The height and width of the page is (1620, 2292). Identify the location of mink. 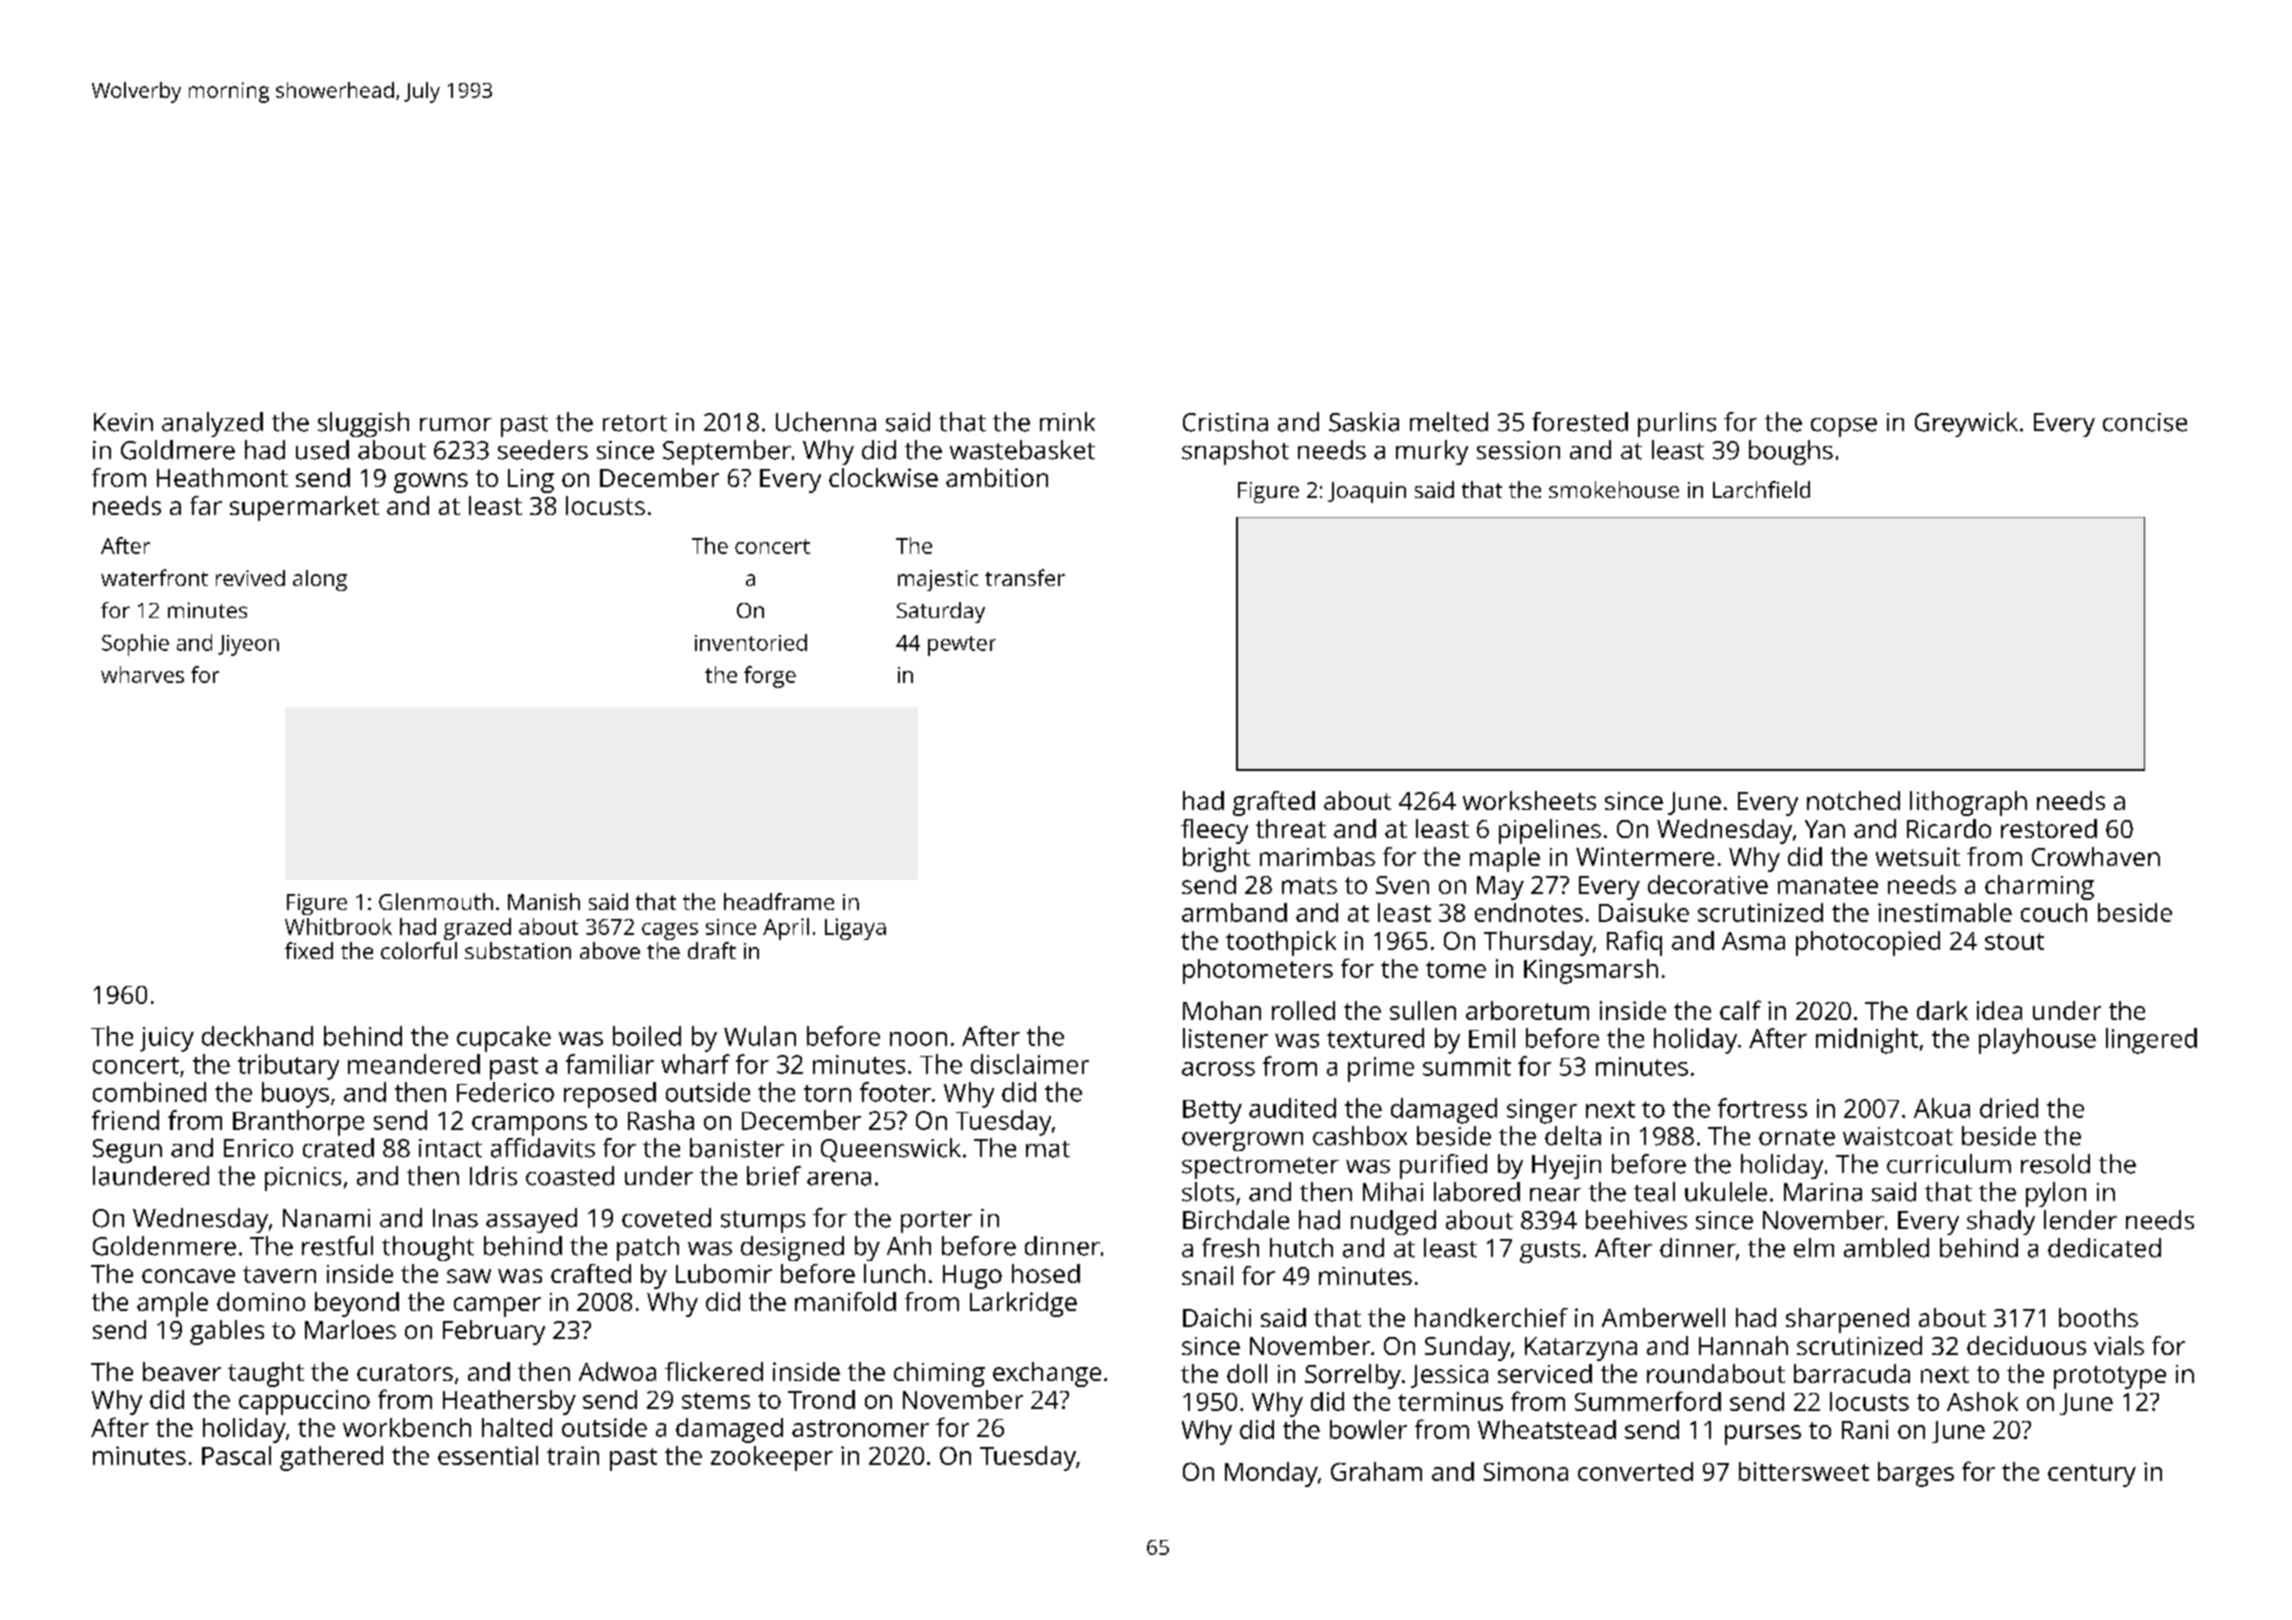
(1067, 421).
